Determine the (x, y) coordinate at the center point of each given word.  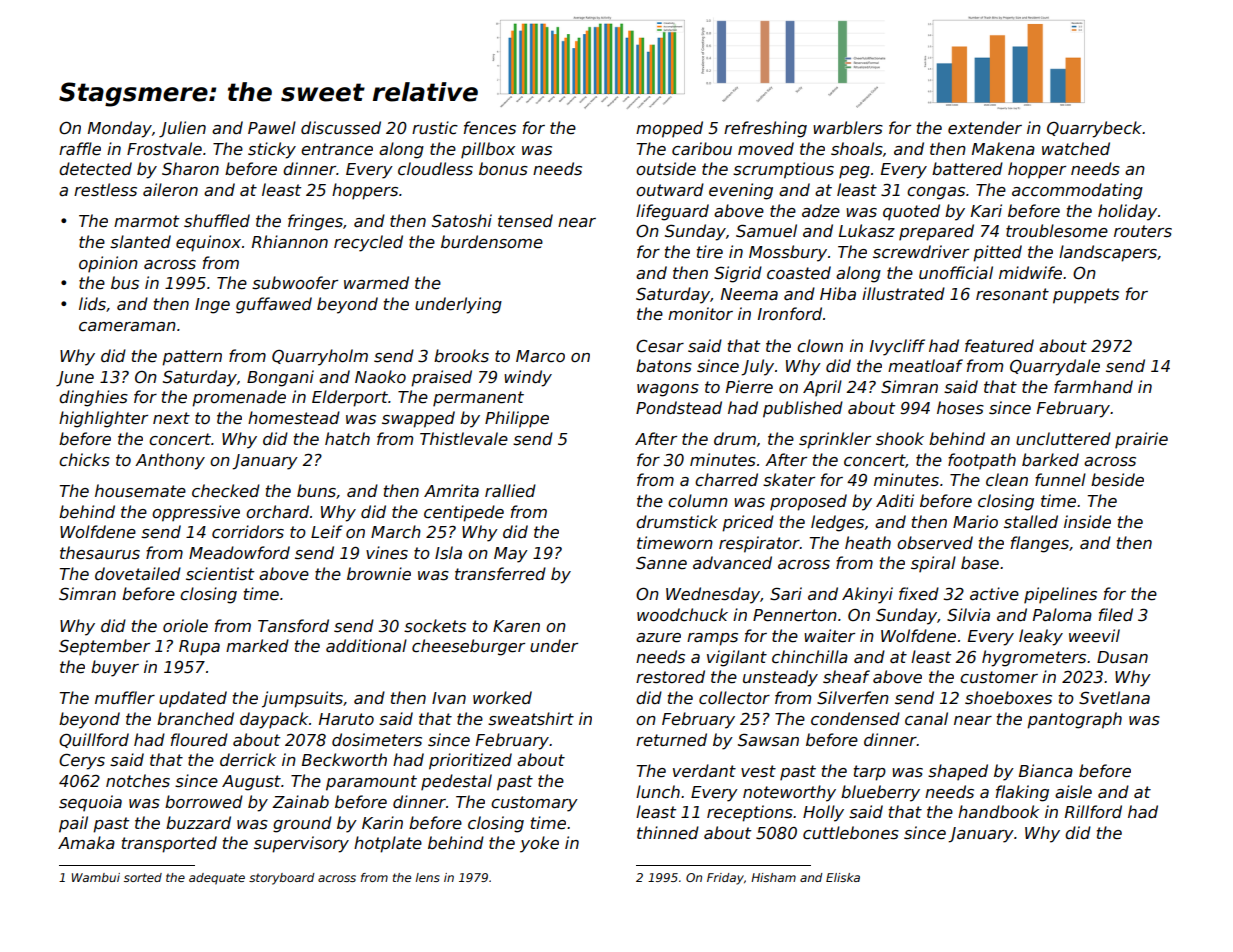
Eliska (843, 877)
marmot (146, 221)
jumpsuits (302, 699)
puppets (1086, 296)
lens (428, 877)
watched (1076, 149)
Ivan (449, 698)
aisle (1073, 792)
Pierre (749, 387)
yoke (539, 844)
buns (316, 490)
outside (666, 169)
